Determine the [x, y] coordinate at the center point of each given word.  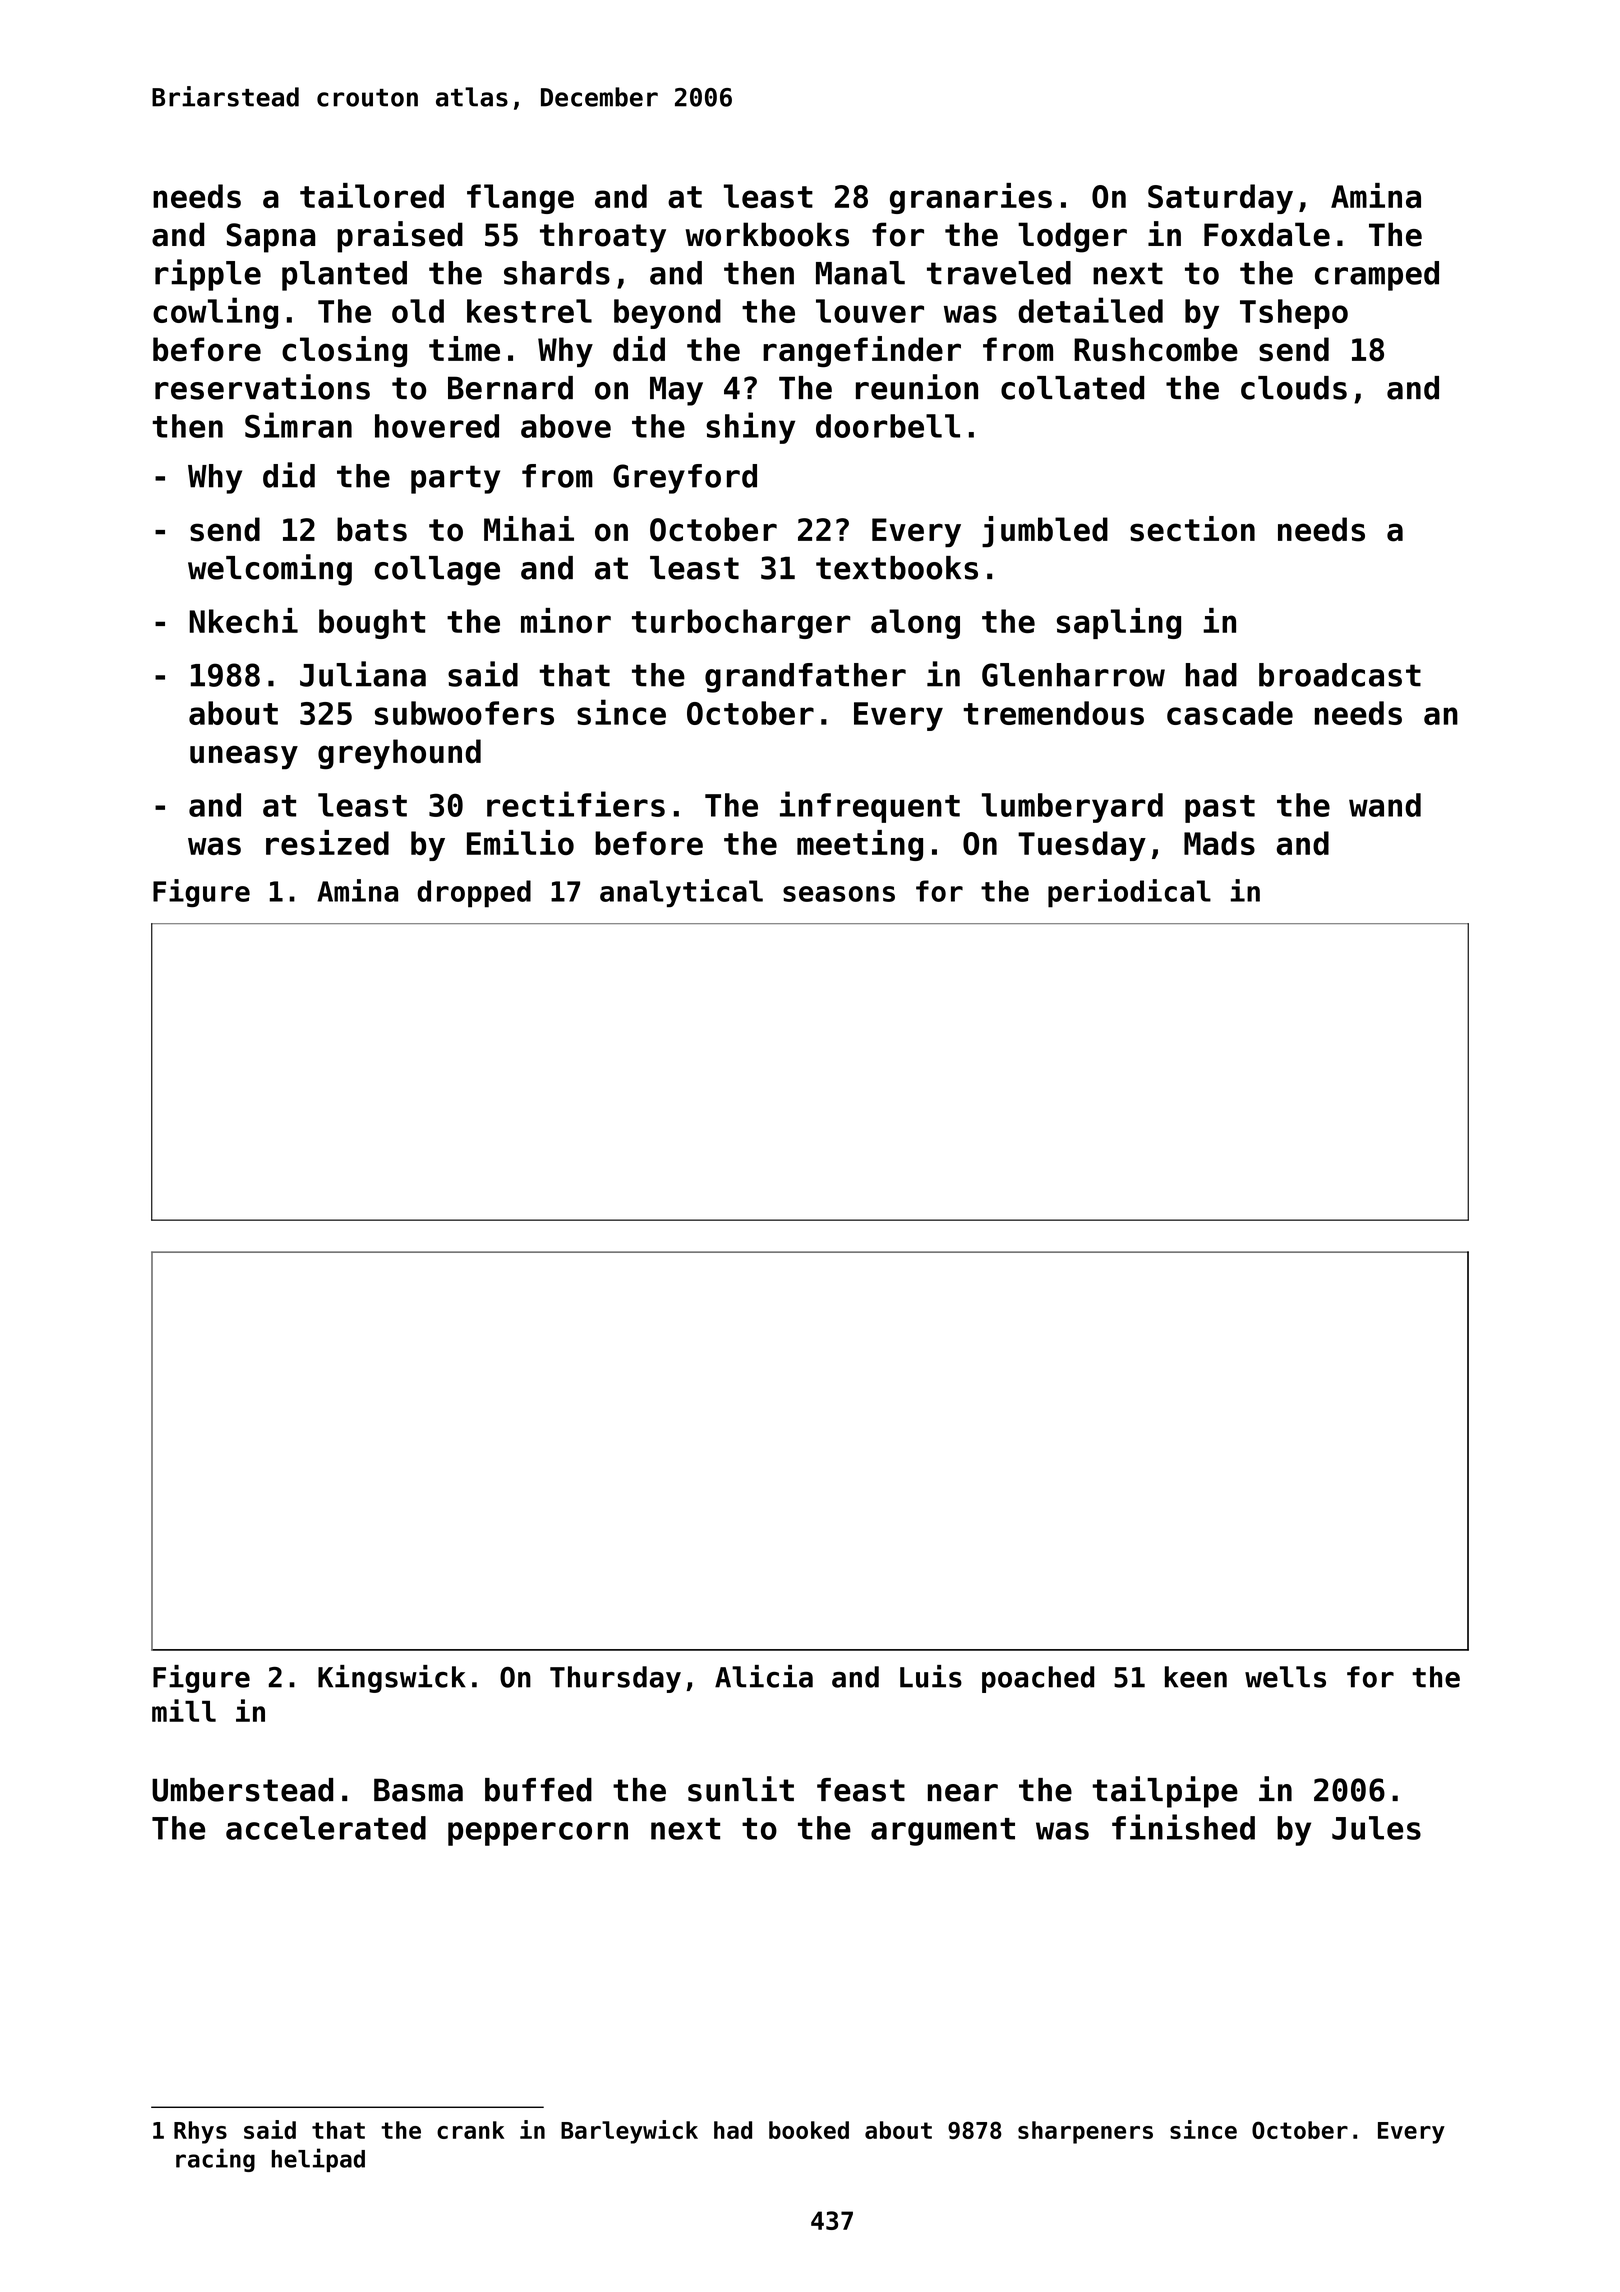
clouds [1294, 388]
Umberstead [242, 1790]
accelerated [326, 1828]
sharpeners [1085, 2132]
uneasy [244, 757]
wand [1385, 805]
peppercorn [538, 1834]
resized [327, 842]
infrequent [870, 807]
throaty [603, 237]
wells [1285, 1677]
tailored [372, 195]
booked [809, 2130]
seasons [839, 894]
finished [1183, 1827]
